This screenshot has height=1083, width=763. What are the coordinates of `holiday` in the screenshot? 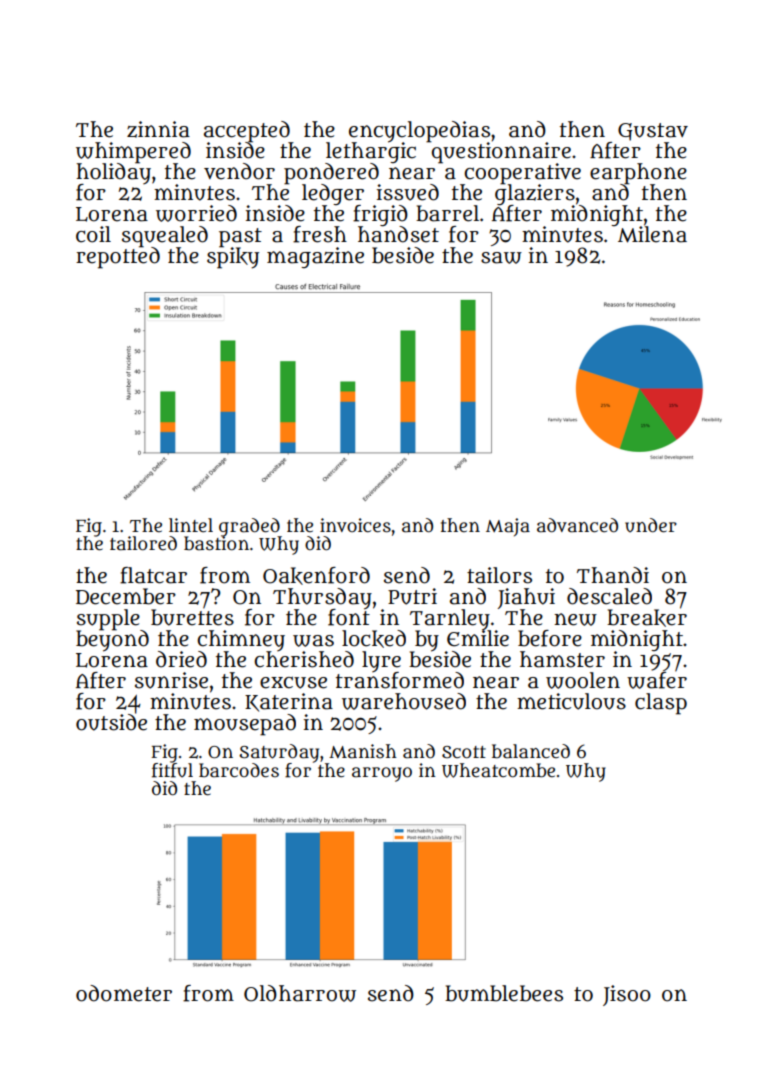 It's located at (113, 173).
